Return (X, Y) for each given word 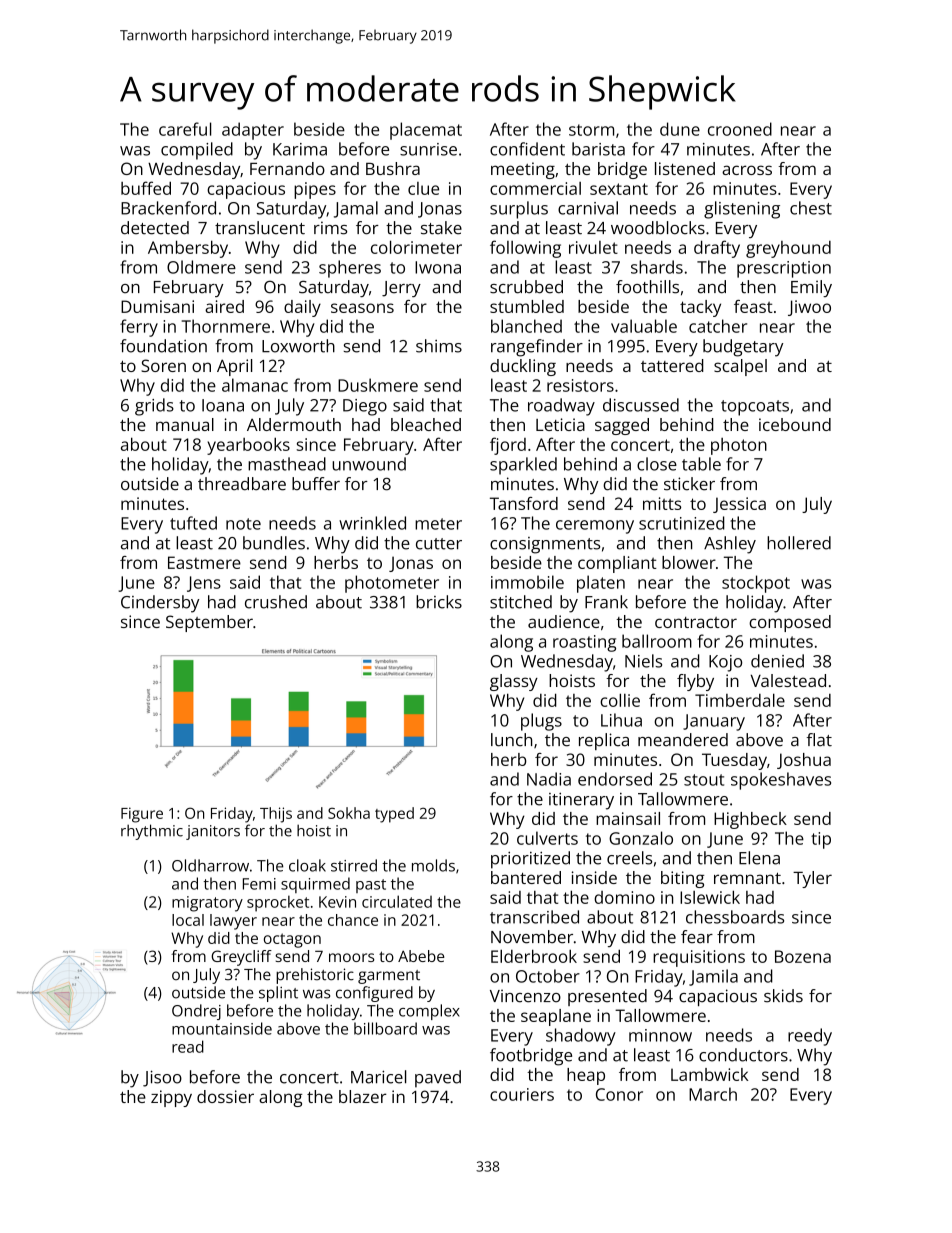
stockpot (756, 584)
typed (394, 815)
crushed (276, 602)
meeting (523, 170)
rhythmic (152, 832)
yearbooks (248, 446)
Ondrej (196, 1012)
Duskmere (378, 385)
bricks (439, 602)
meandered (683, 740)
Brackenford (168, 208)
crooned (740, 129)
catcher (718, 326)
